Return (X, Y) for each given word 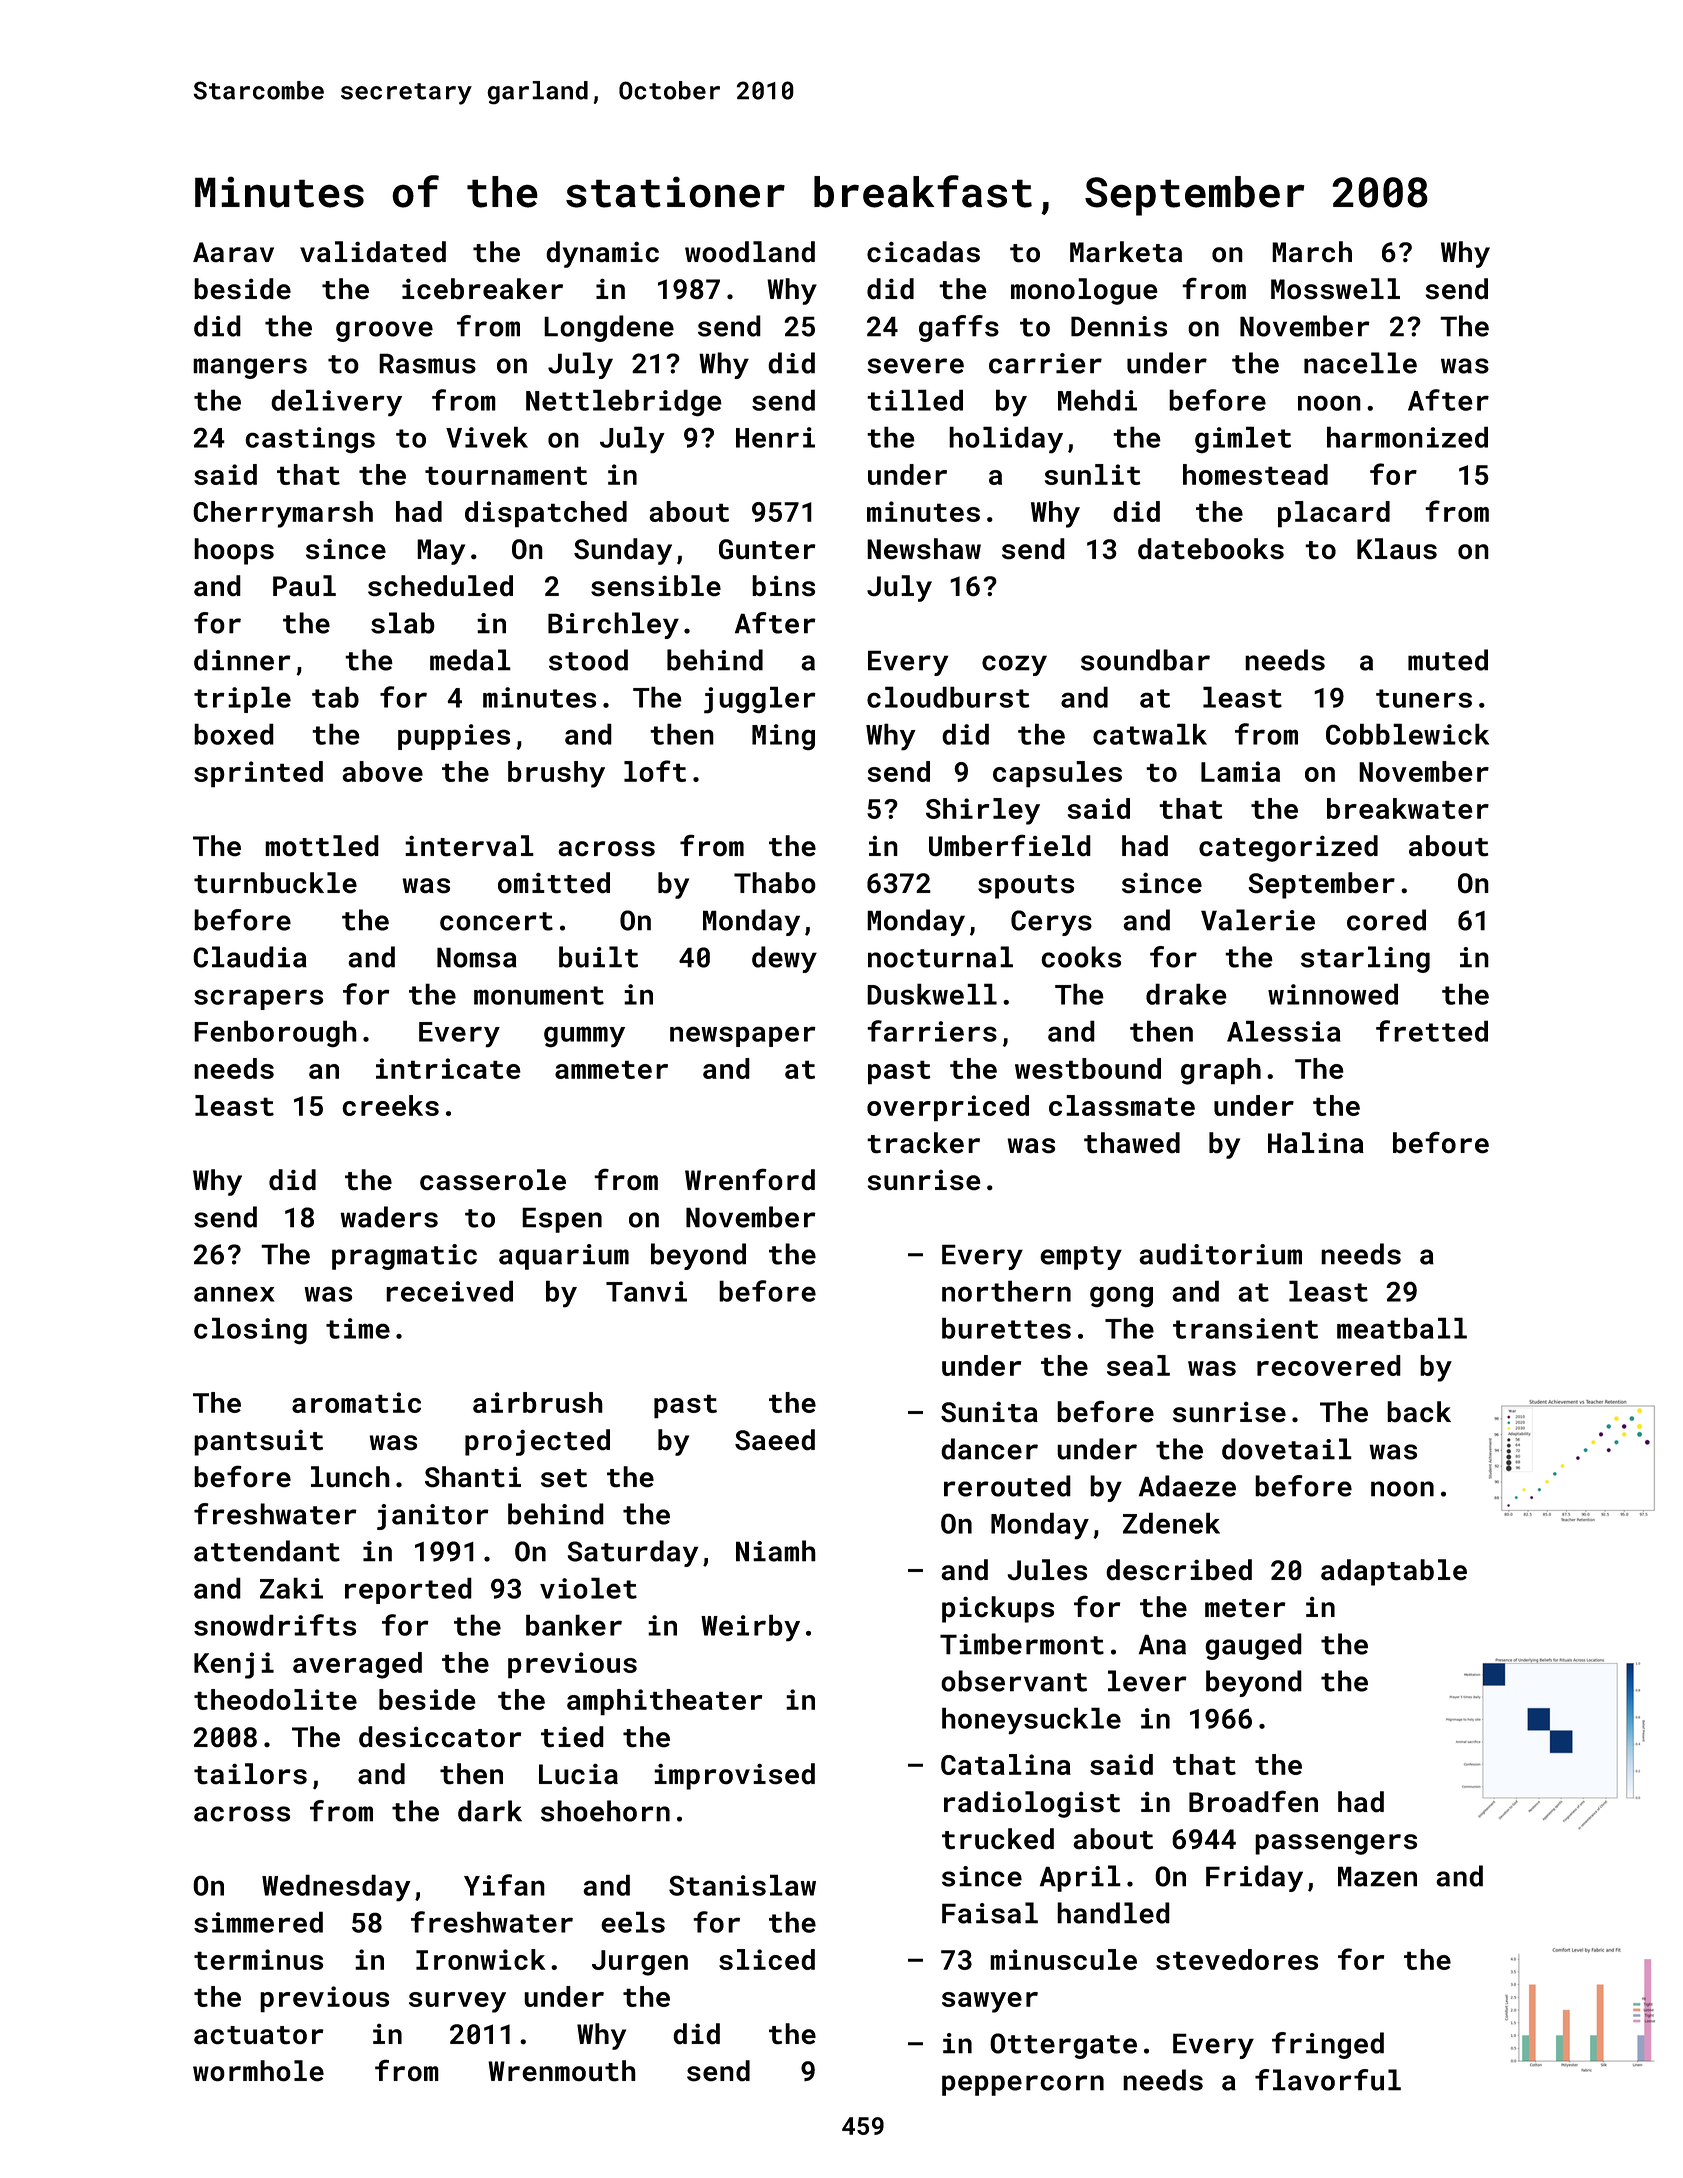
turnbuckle (275, 883)
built (598, 957)
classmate (1122, 1105)
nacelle (1360, 363)
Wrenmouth (562, 2071)
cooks (1081, 957)
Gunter (767, 549)
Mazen (1377, 1876)
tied (572, 1737)
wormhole (258, 2071)
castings (310, 440)
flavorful (1328, 2080)
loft (655, 771)
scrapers (258, 999)
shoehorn (605, 1811)
